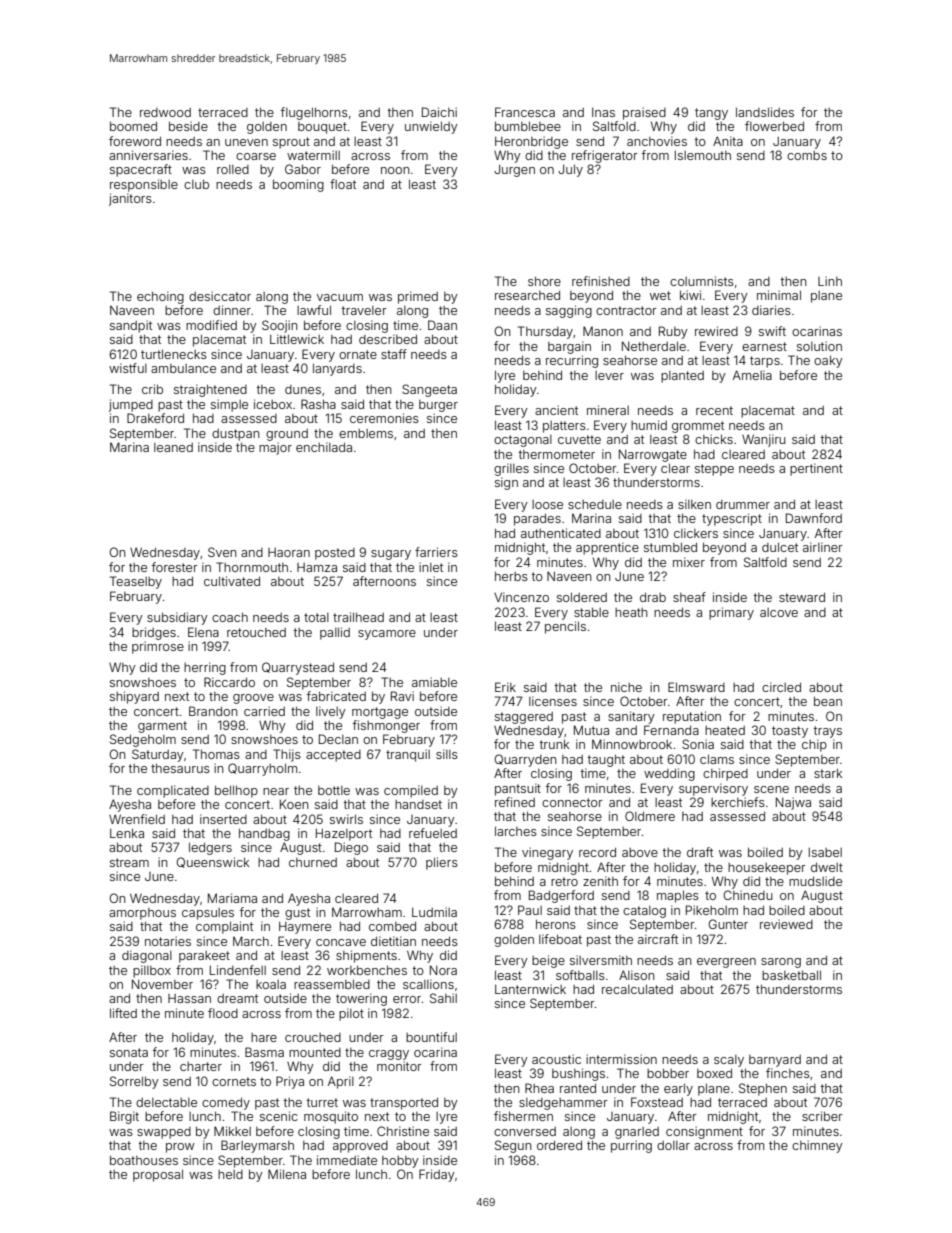  What do you see at coordinates (408, 755) in the image?
I see `tranquil` at bounding box center [408, 755].
